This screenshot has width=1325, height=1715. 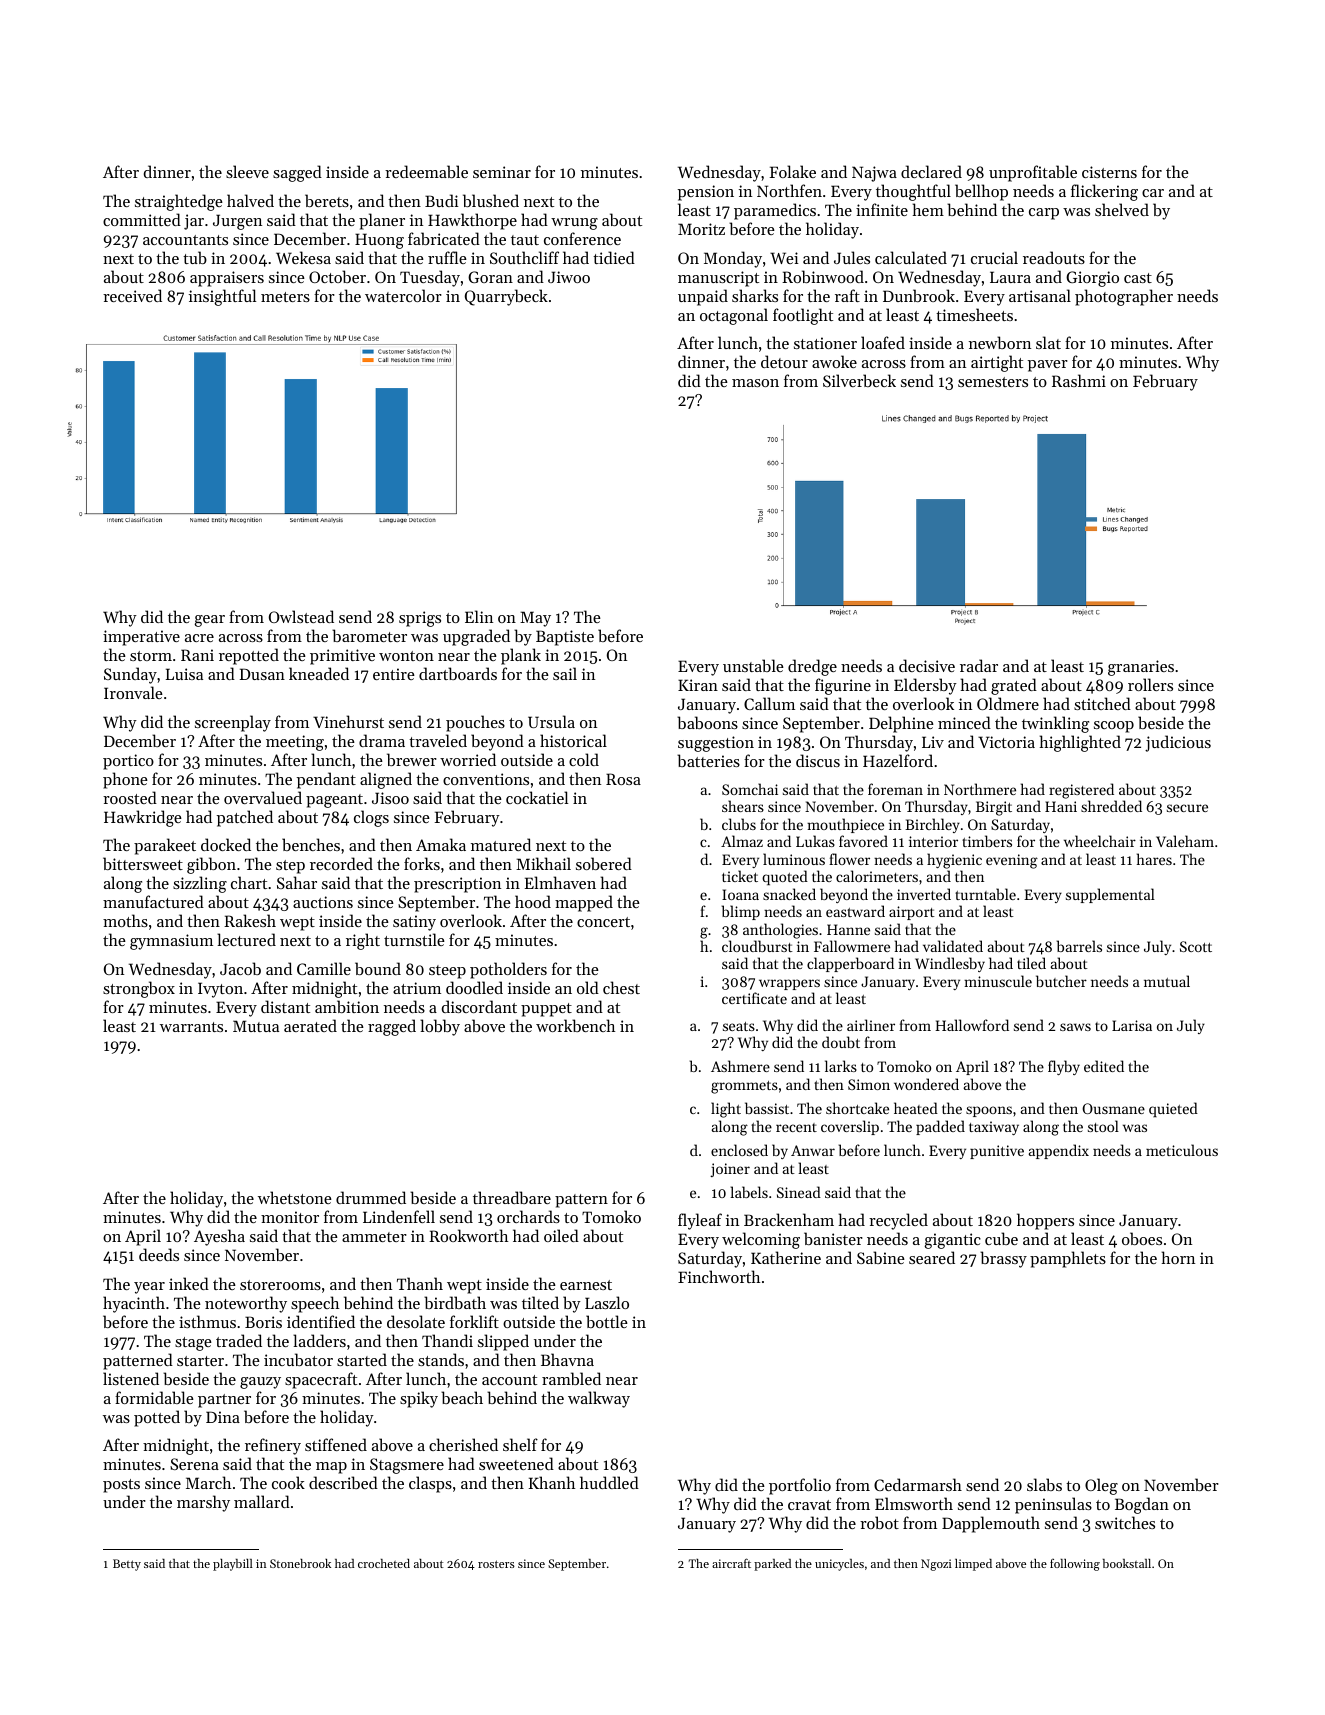 What do you see at coordinates (993, 382) in the screenshot?
I see `semesters` at bounding box center [993, 382].
